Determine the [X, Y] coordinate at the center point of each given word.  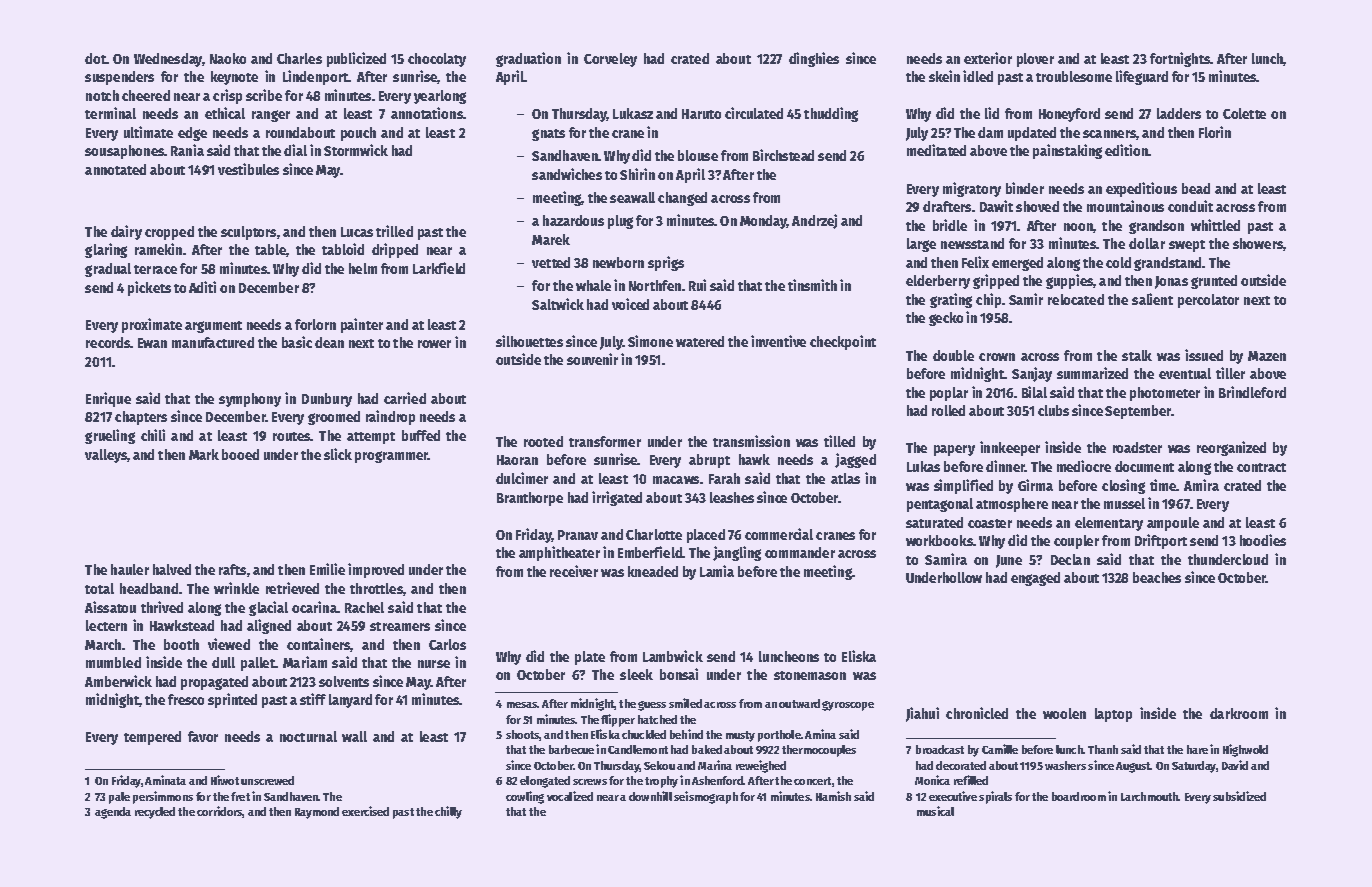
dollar [1147, 243]
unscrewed [267, 780]
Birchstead [783, 155]
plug [620, 222]
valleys [106, 456]
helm [363, 268]
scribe [264, 95]
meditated [936, 150]
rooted [543, 441]
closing [1123, 486]
